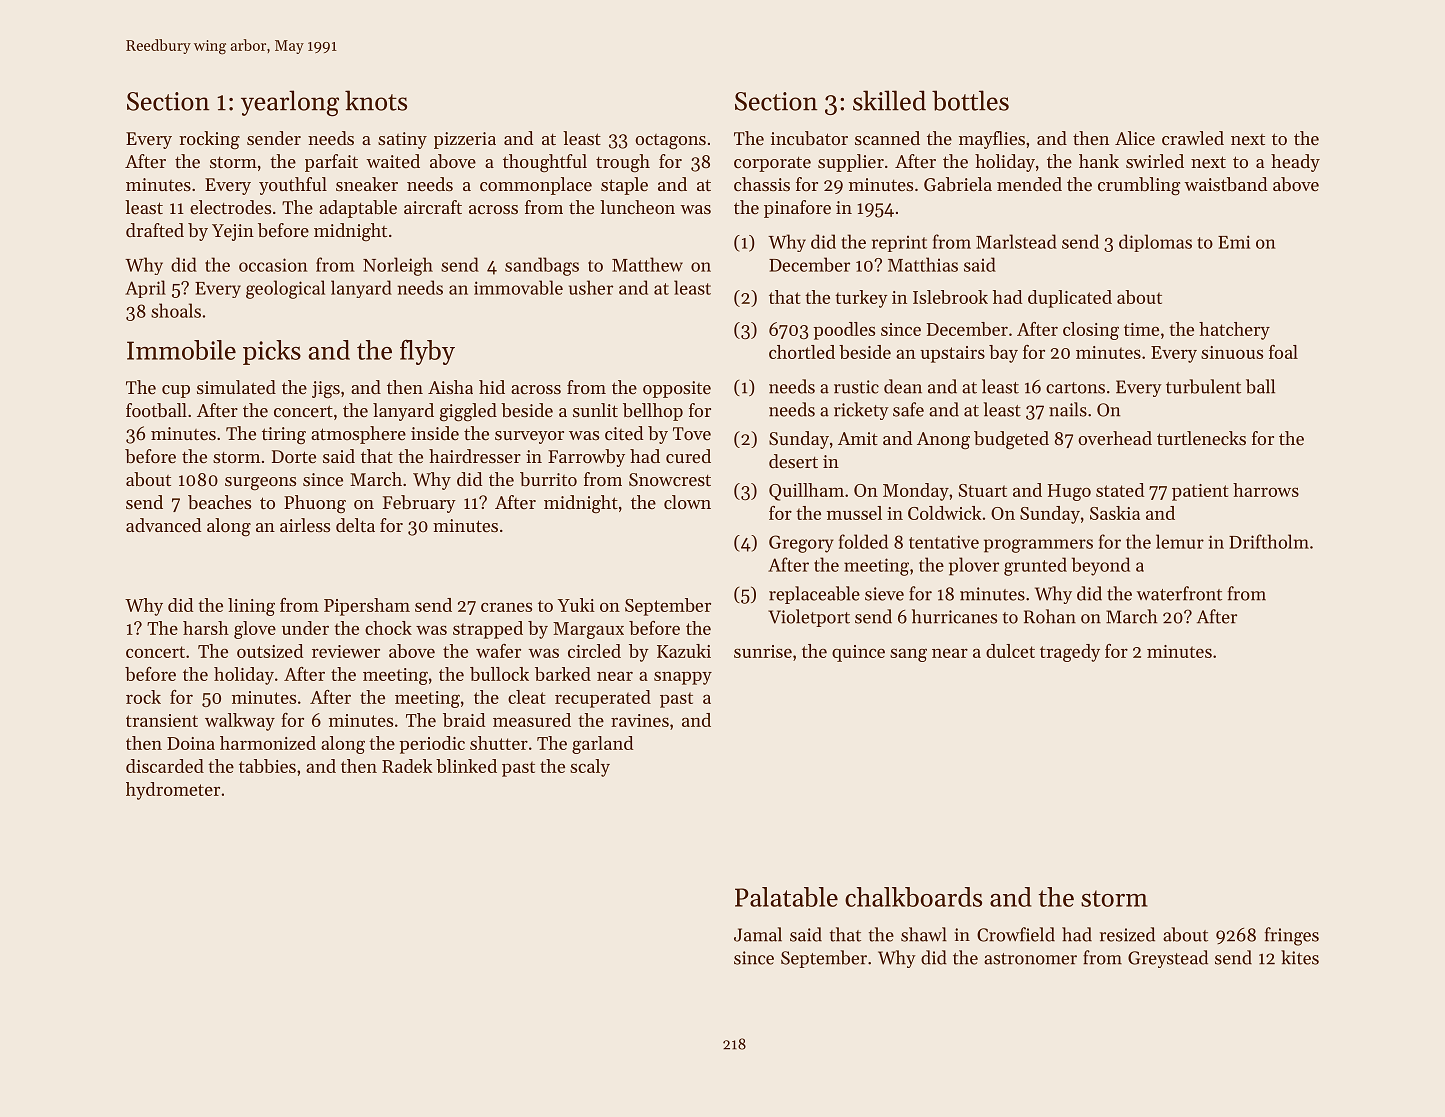 This page has width=1445, height=1117. What do you see at coordinates (498, 651) in the page?
I see `wafer` at bounding box center [498, 651].
